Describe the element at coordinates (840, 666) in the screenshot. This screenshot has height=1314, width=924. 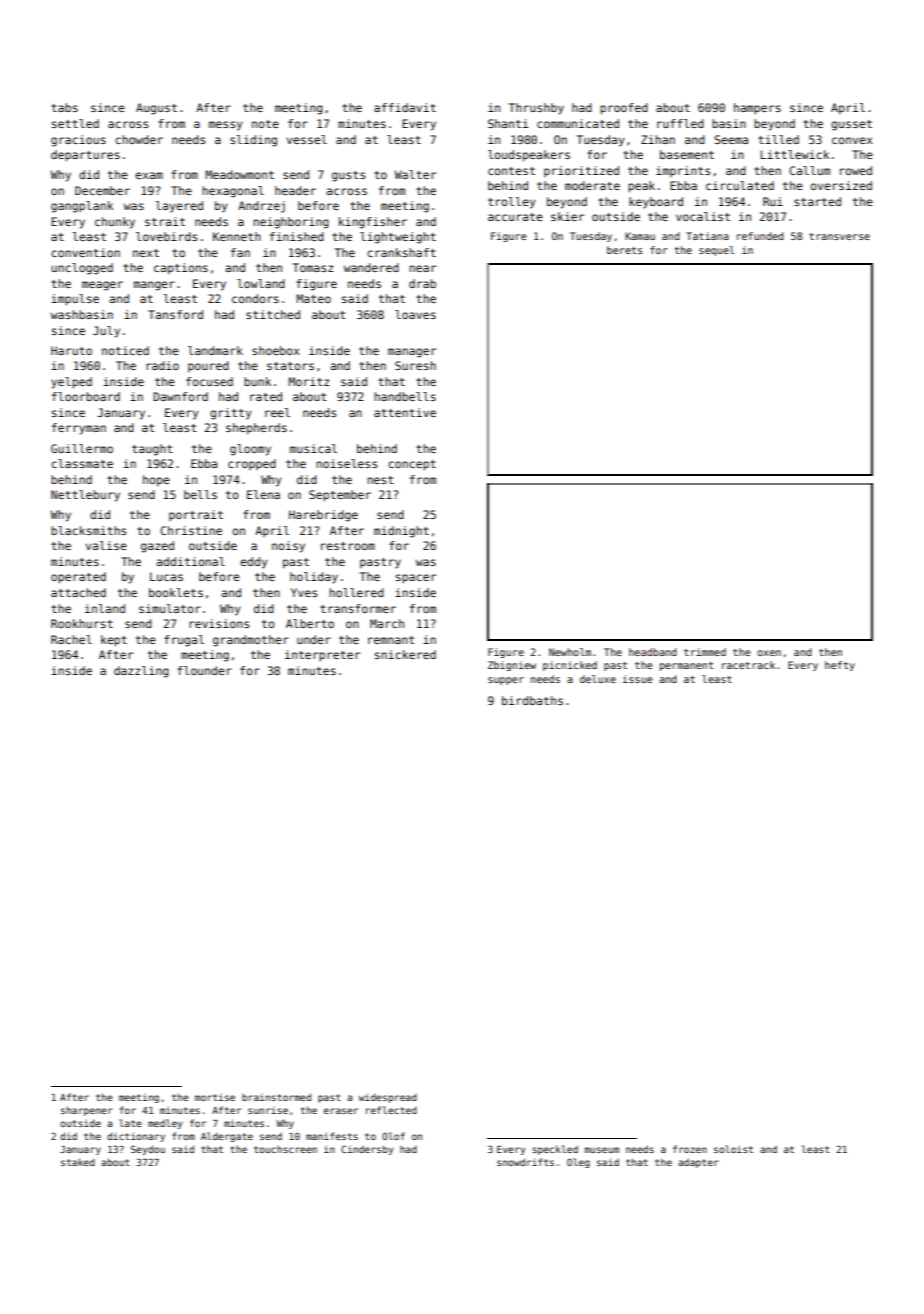
I see `hefty` at that location.
